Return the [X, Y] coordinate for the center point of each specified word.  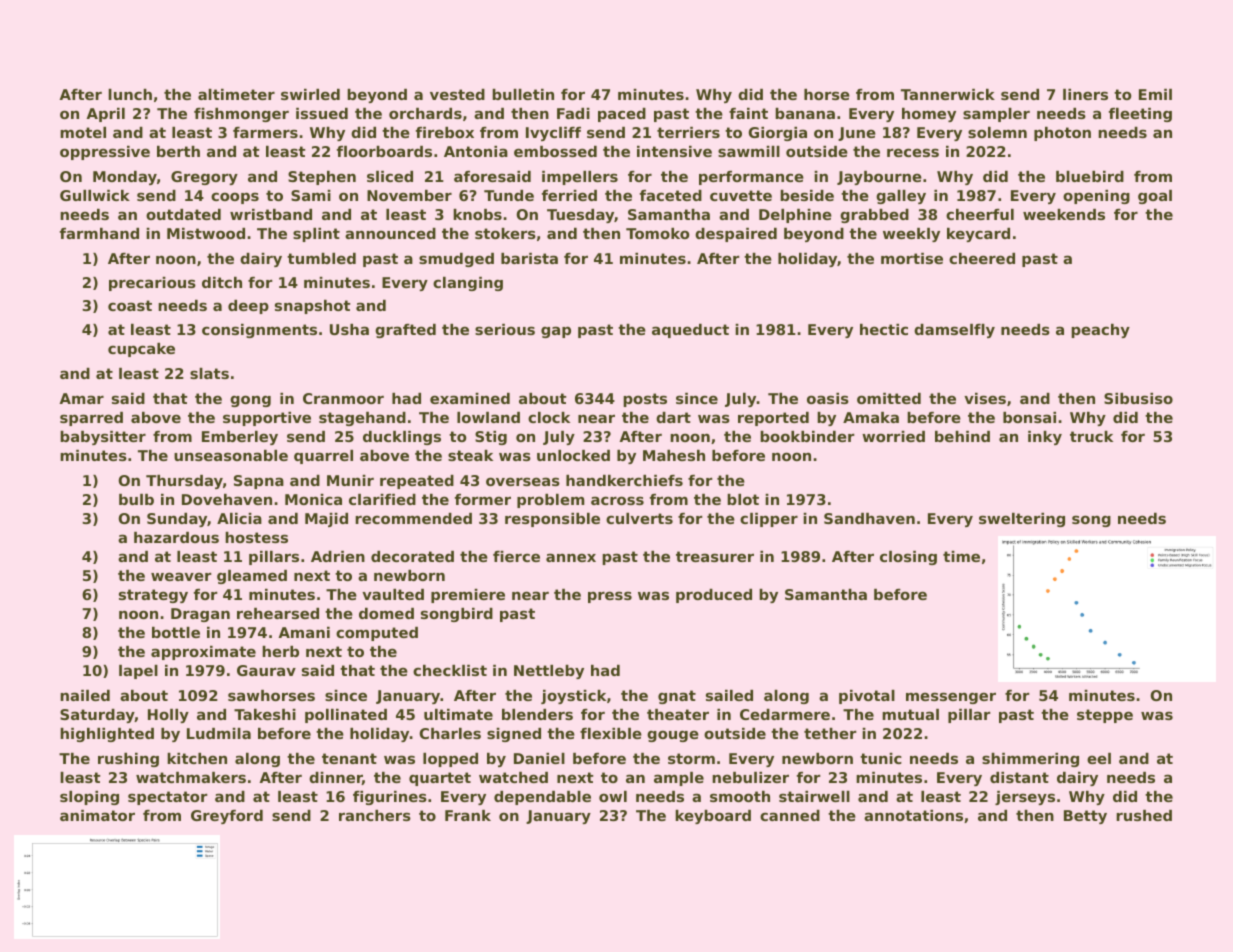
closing [908, 558]
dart [673, 417]
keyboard [713, 817]
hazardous [176, 537]
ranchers [375, 815]
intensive [674, 151]
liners [1085, 94]
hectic [884, 329]
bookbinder [807, 436]
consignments [259, 331]
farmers [265, 132]
